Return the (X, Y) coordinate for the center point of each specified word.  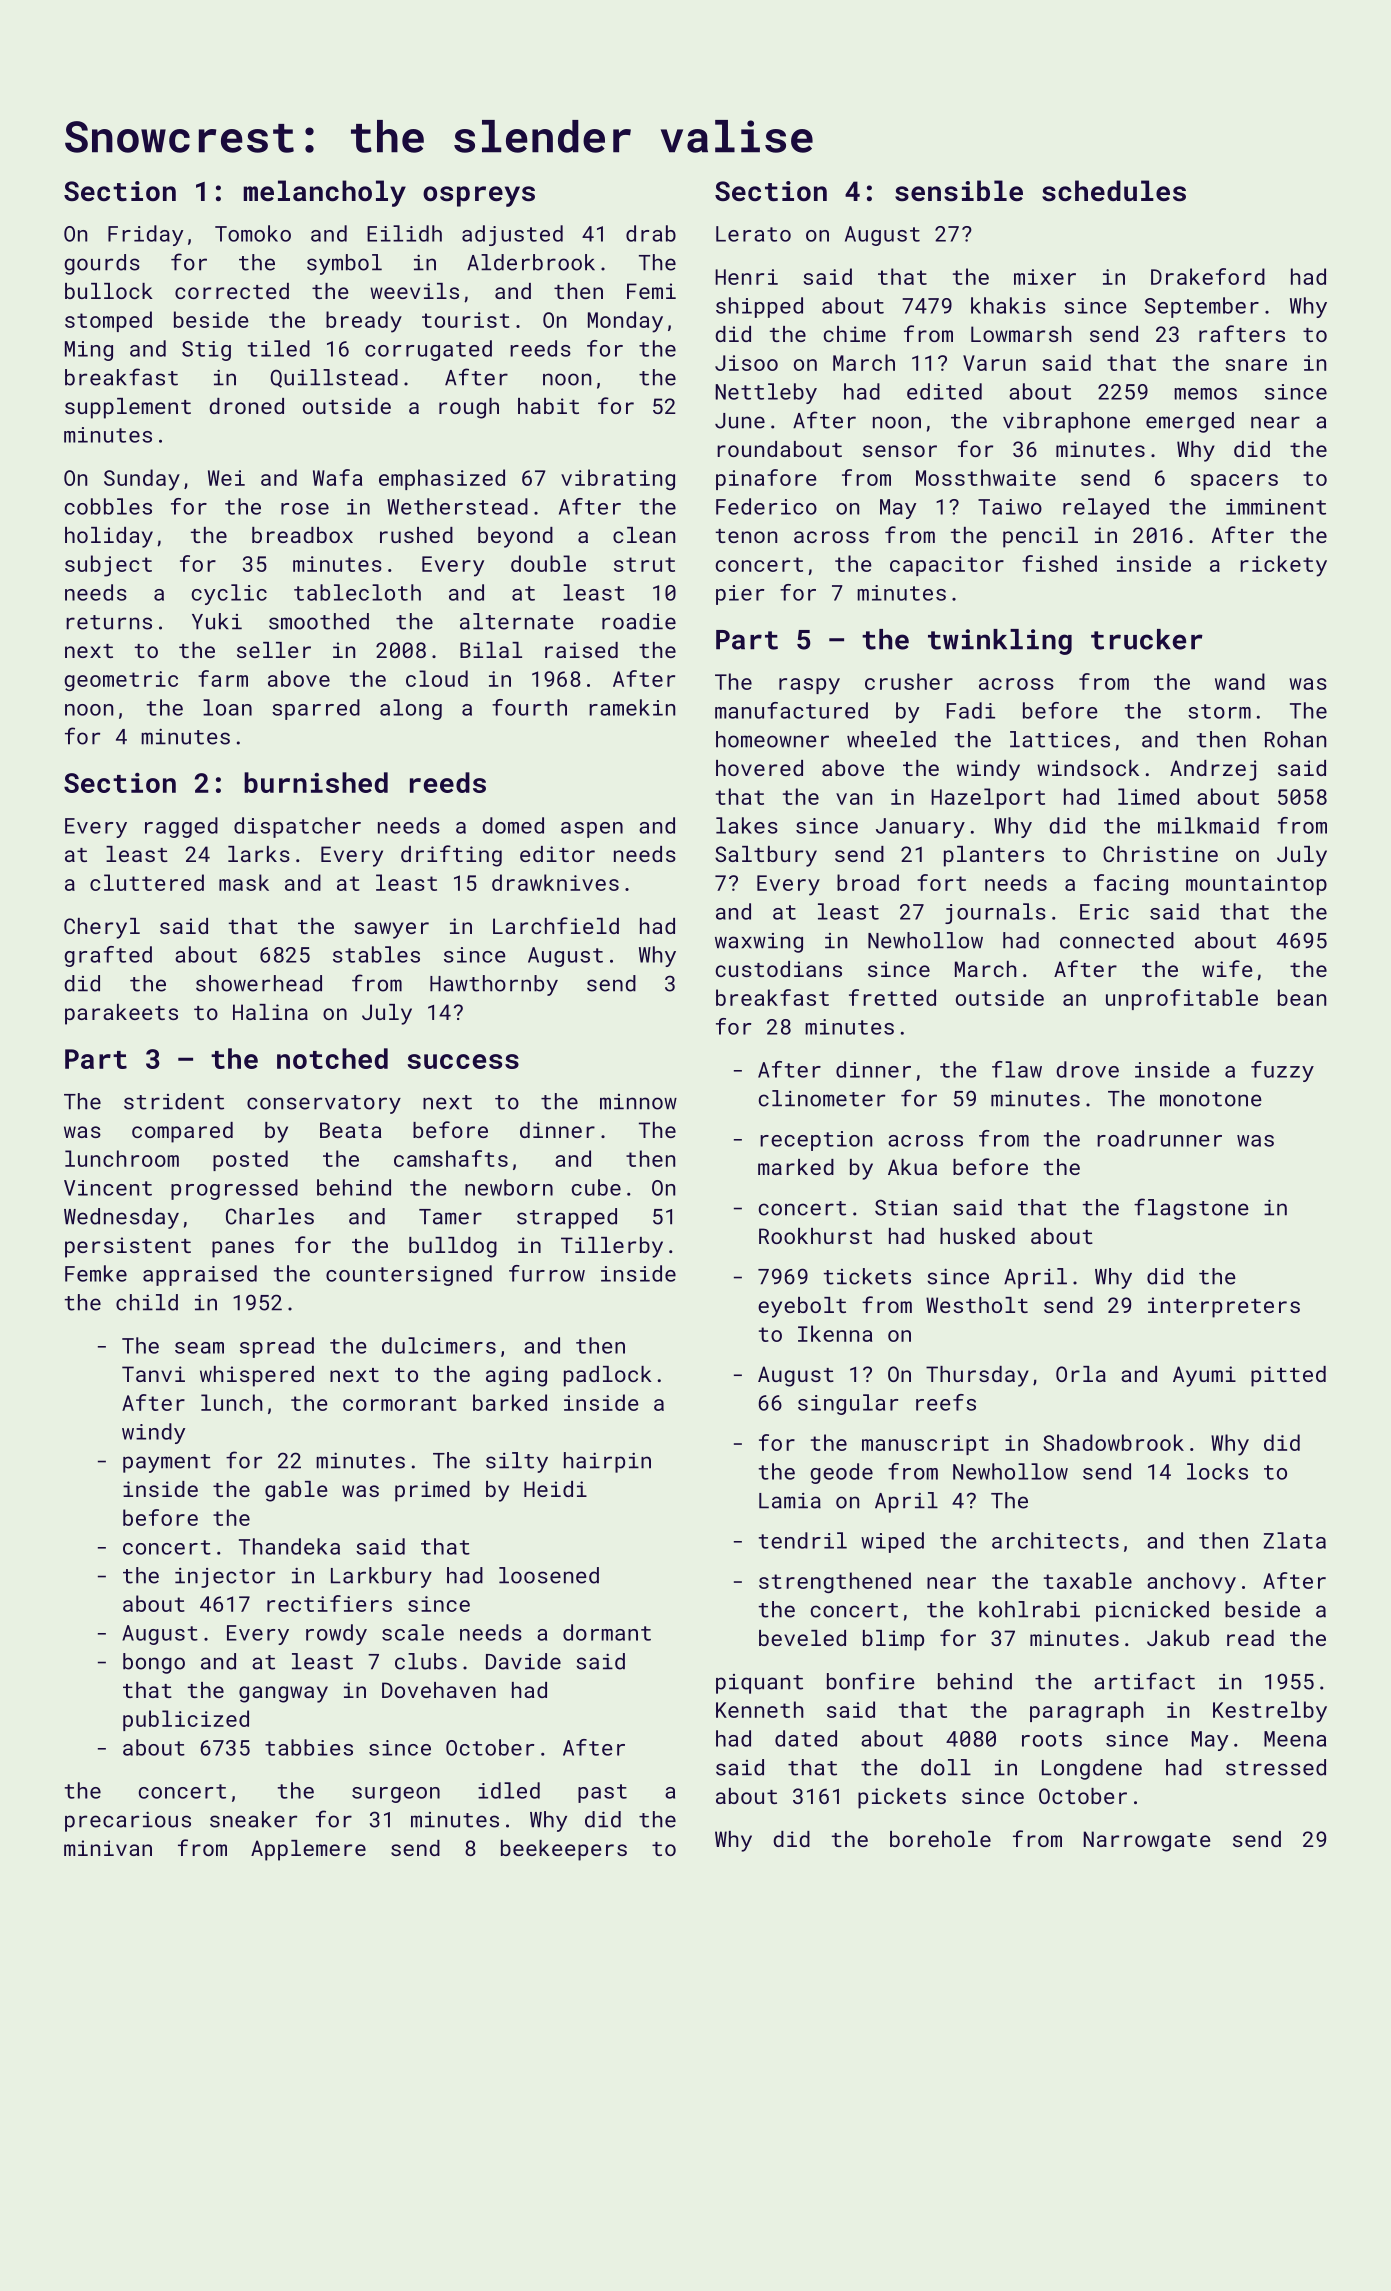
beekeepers (564, 1850)
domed (513, 825)
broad (868, 882)
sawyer (392, 930)
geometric (121, 681)
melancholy (325, 193)
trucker (1147, 639)
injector (225, 1578)
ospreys (479, 196)
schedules (1114, 191)
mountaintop (1256, 885)
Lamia (790, 1501)
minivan (108, 1848)
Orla (1081, 1374)
